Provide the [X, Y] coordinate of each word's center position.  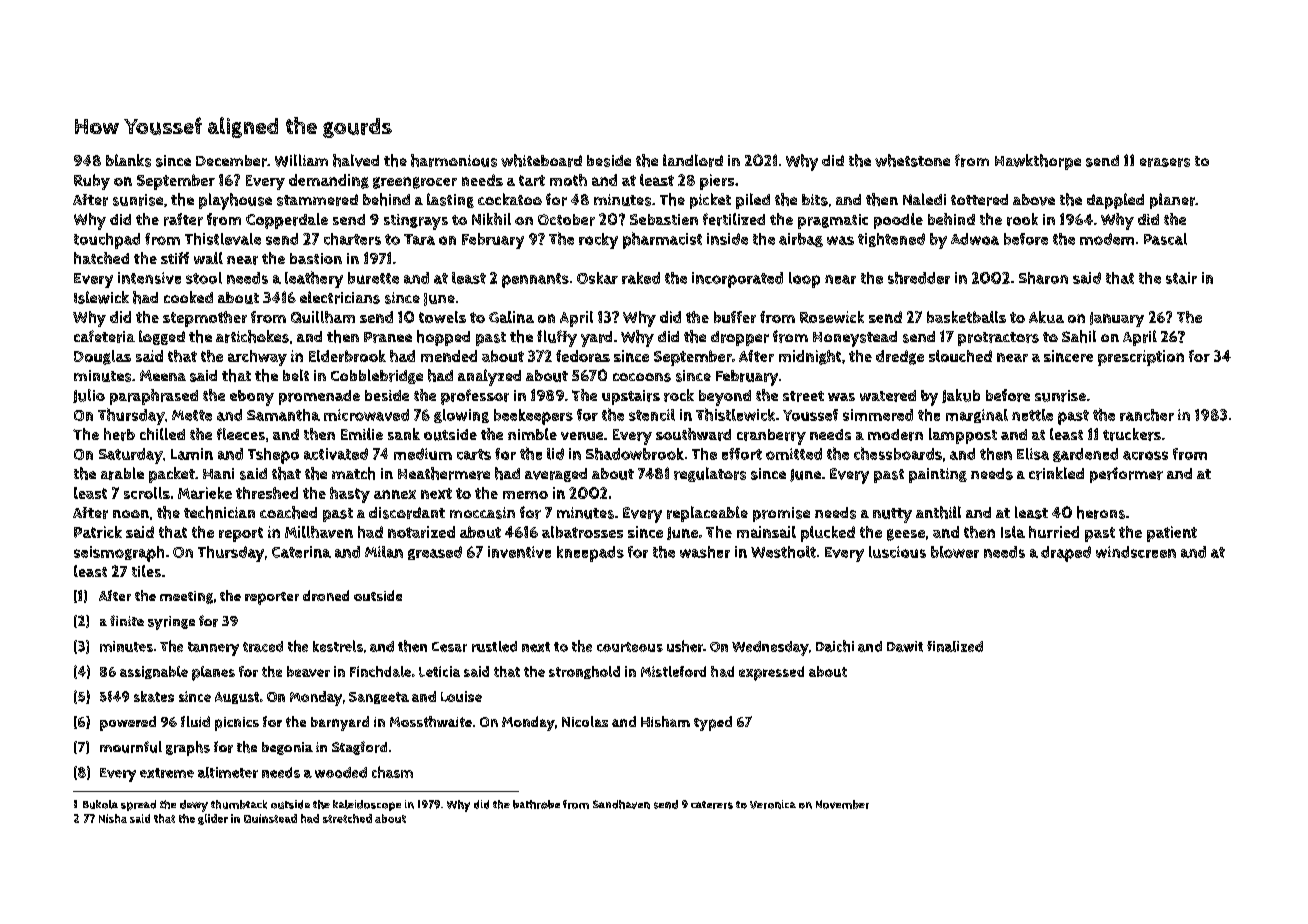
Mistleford [673, 671]
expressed [771, 673]
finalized [955, 646]
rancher [1147, 415]
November [842, 804]
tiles [146, 571]
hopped [443, 338]
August [237, 698]
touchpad [107, 241]
